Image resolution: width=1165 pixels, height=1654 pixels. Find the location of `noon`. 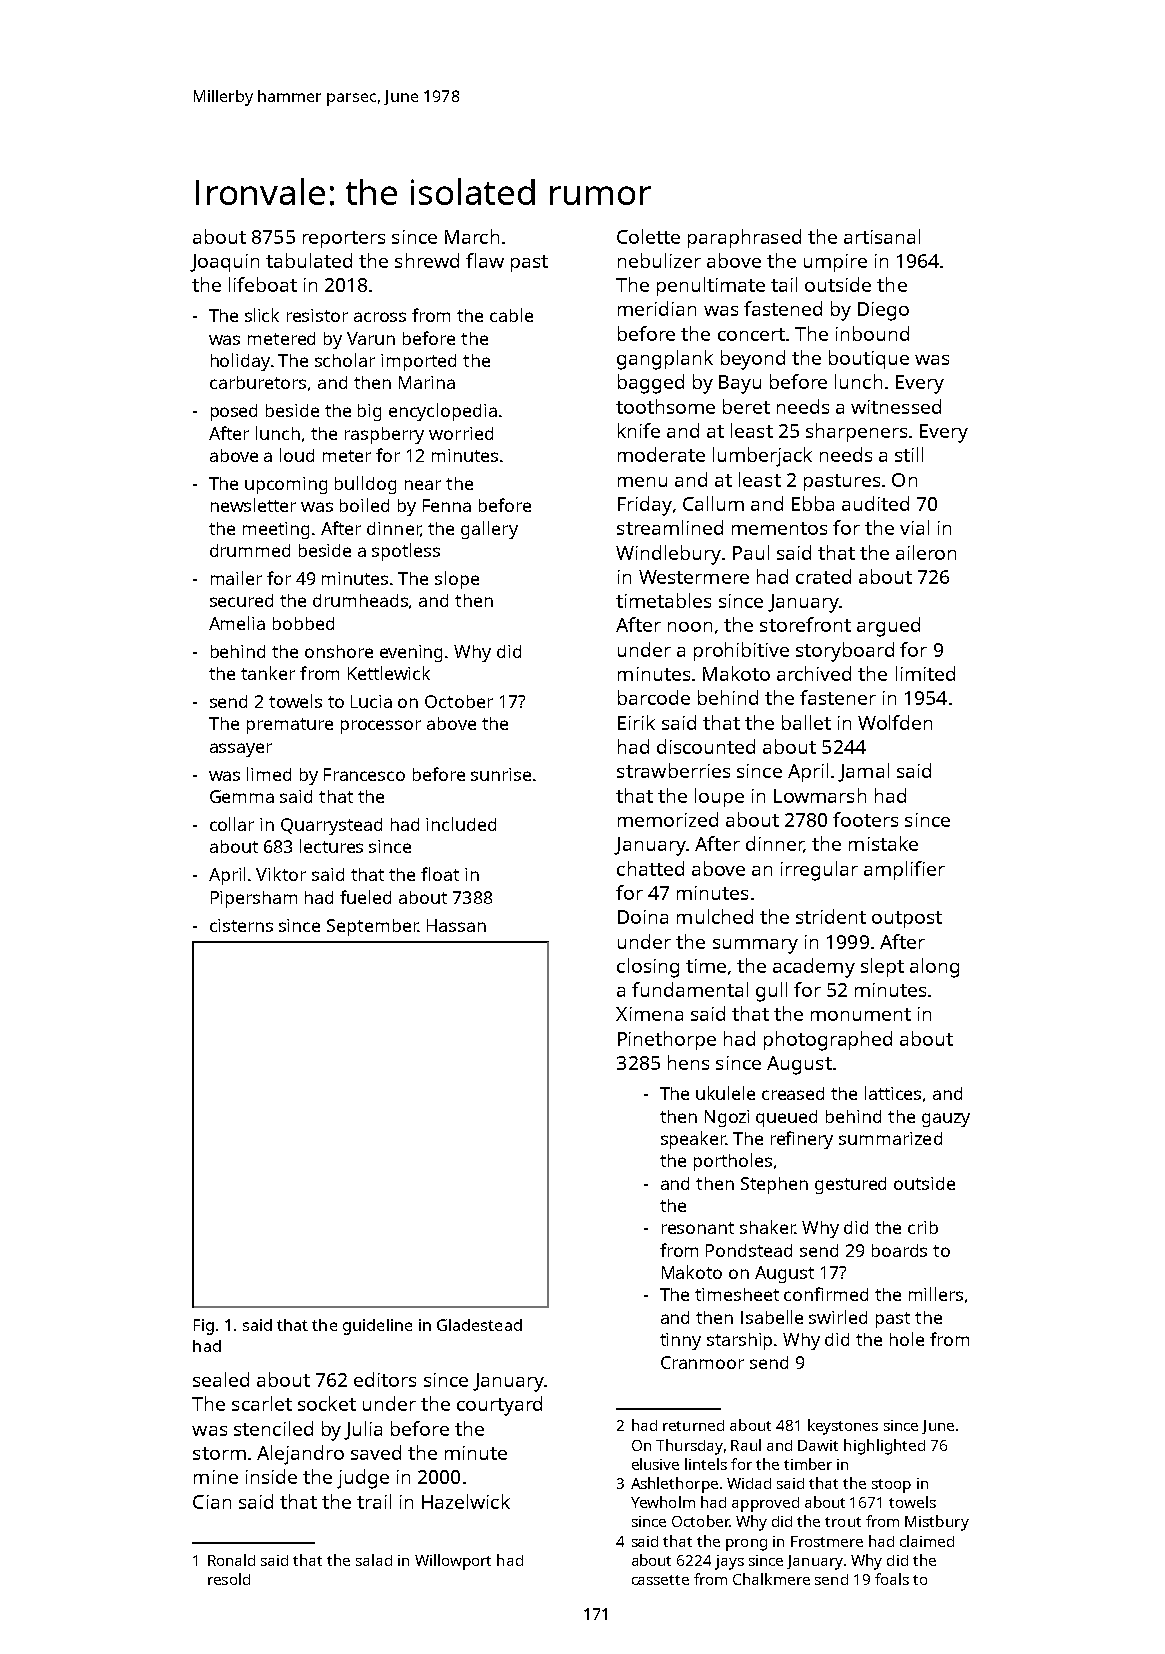

noon is located at coordinates (690, 627).
